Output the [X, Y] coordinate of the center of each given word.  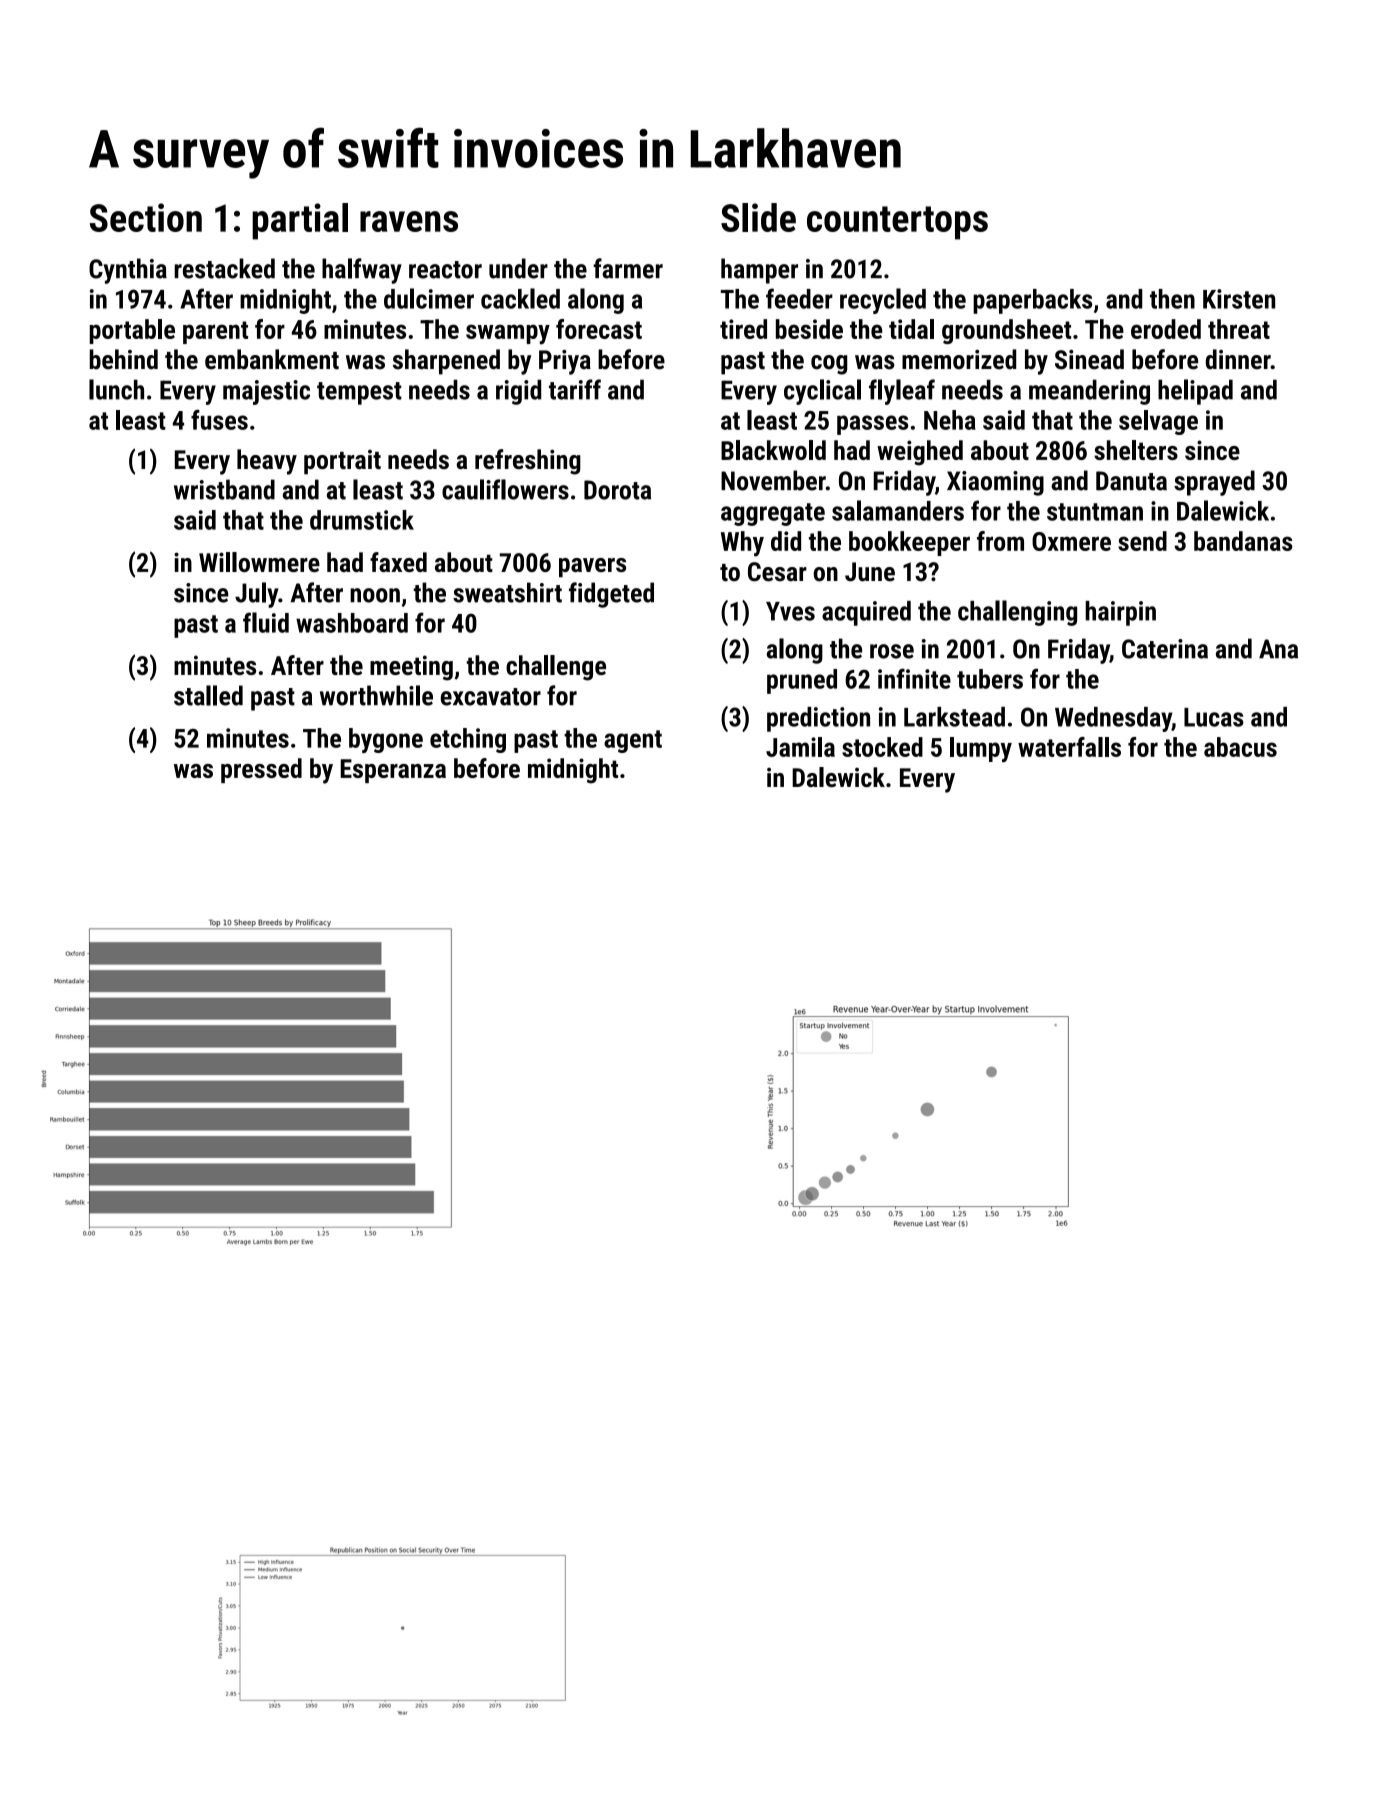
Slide [758, 217]
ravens [409, 221]
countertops [897, 223]
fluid [266, 622]
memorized [959, 359]
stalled [208, 695]
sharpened [446, 362]
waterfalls [1069, 747]
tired [743, 329]
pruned [802, 681]
